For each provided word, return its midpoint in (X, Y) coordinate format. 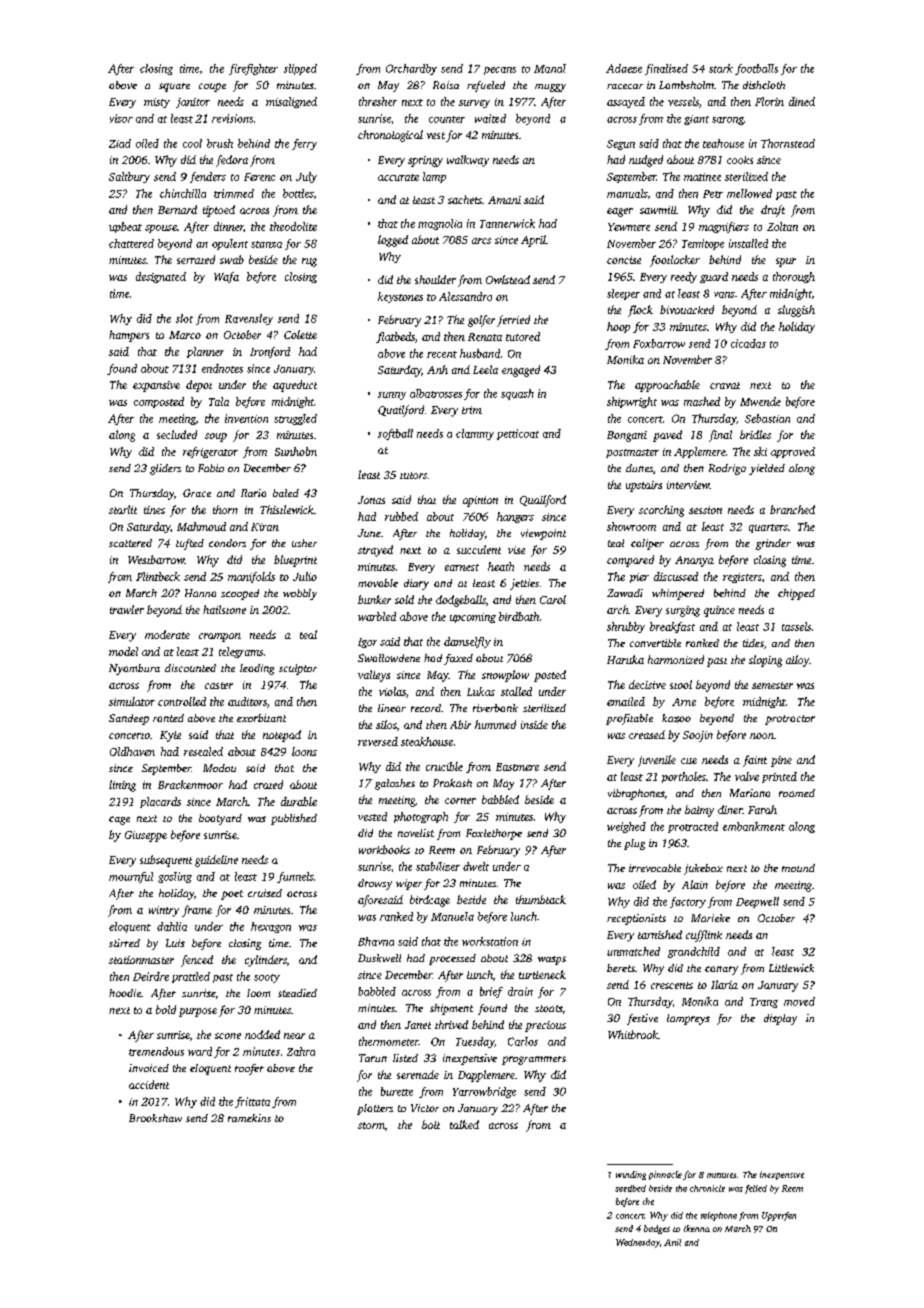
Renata (485, 337)
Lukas (481, 691)
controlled (182, 701)
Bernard (177, 209)
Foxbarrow (659, 343)
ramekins (249, 1118)
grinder (773, 544)
